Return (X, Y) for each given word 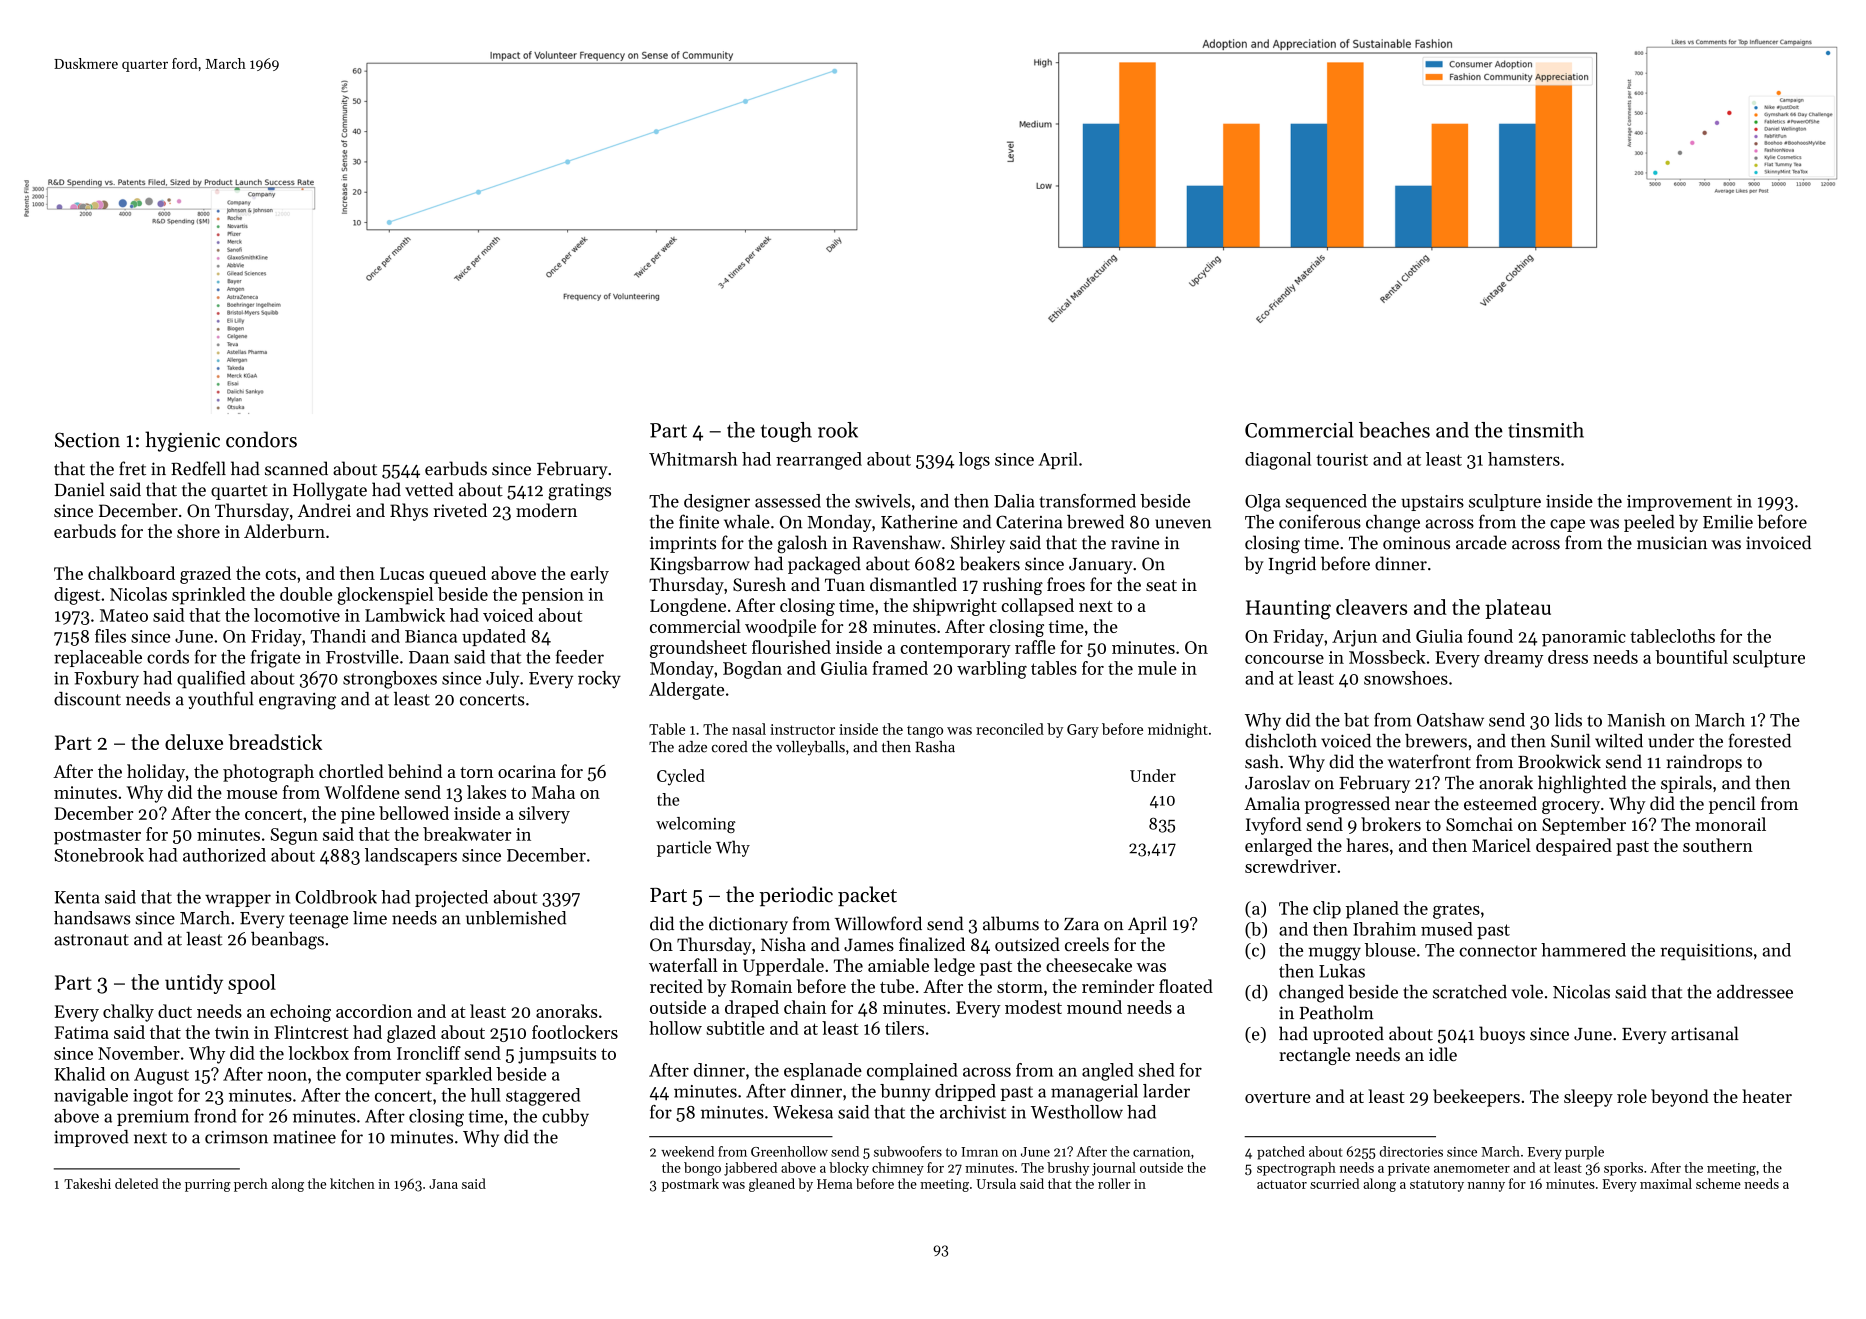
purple (1584, 1153)
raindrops (1704, 763)
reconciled (1010, 729)
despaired (1574, 847)
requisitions (1706, 952)
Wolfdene (362, 792)
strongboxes (390, 680)
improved (91, 1138)
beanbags (287, 941)
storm (1020, 987)
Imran (979, 1152)
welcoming (696, 825)
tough (786, 432)
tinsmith (1546, 430)
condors (261, 439)
